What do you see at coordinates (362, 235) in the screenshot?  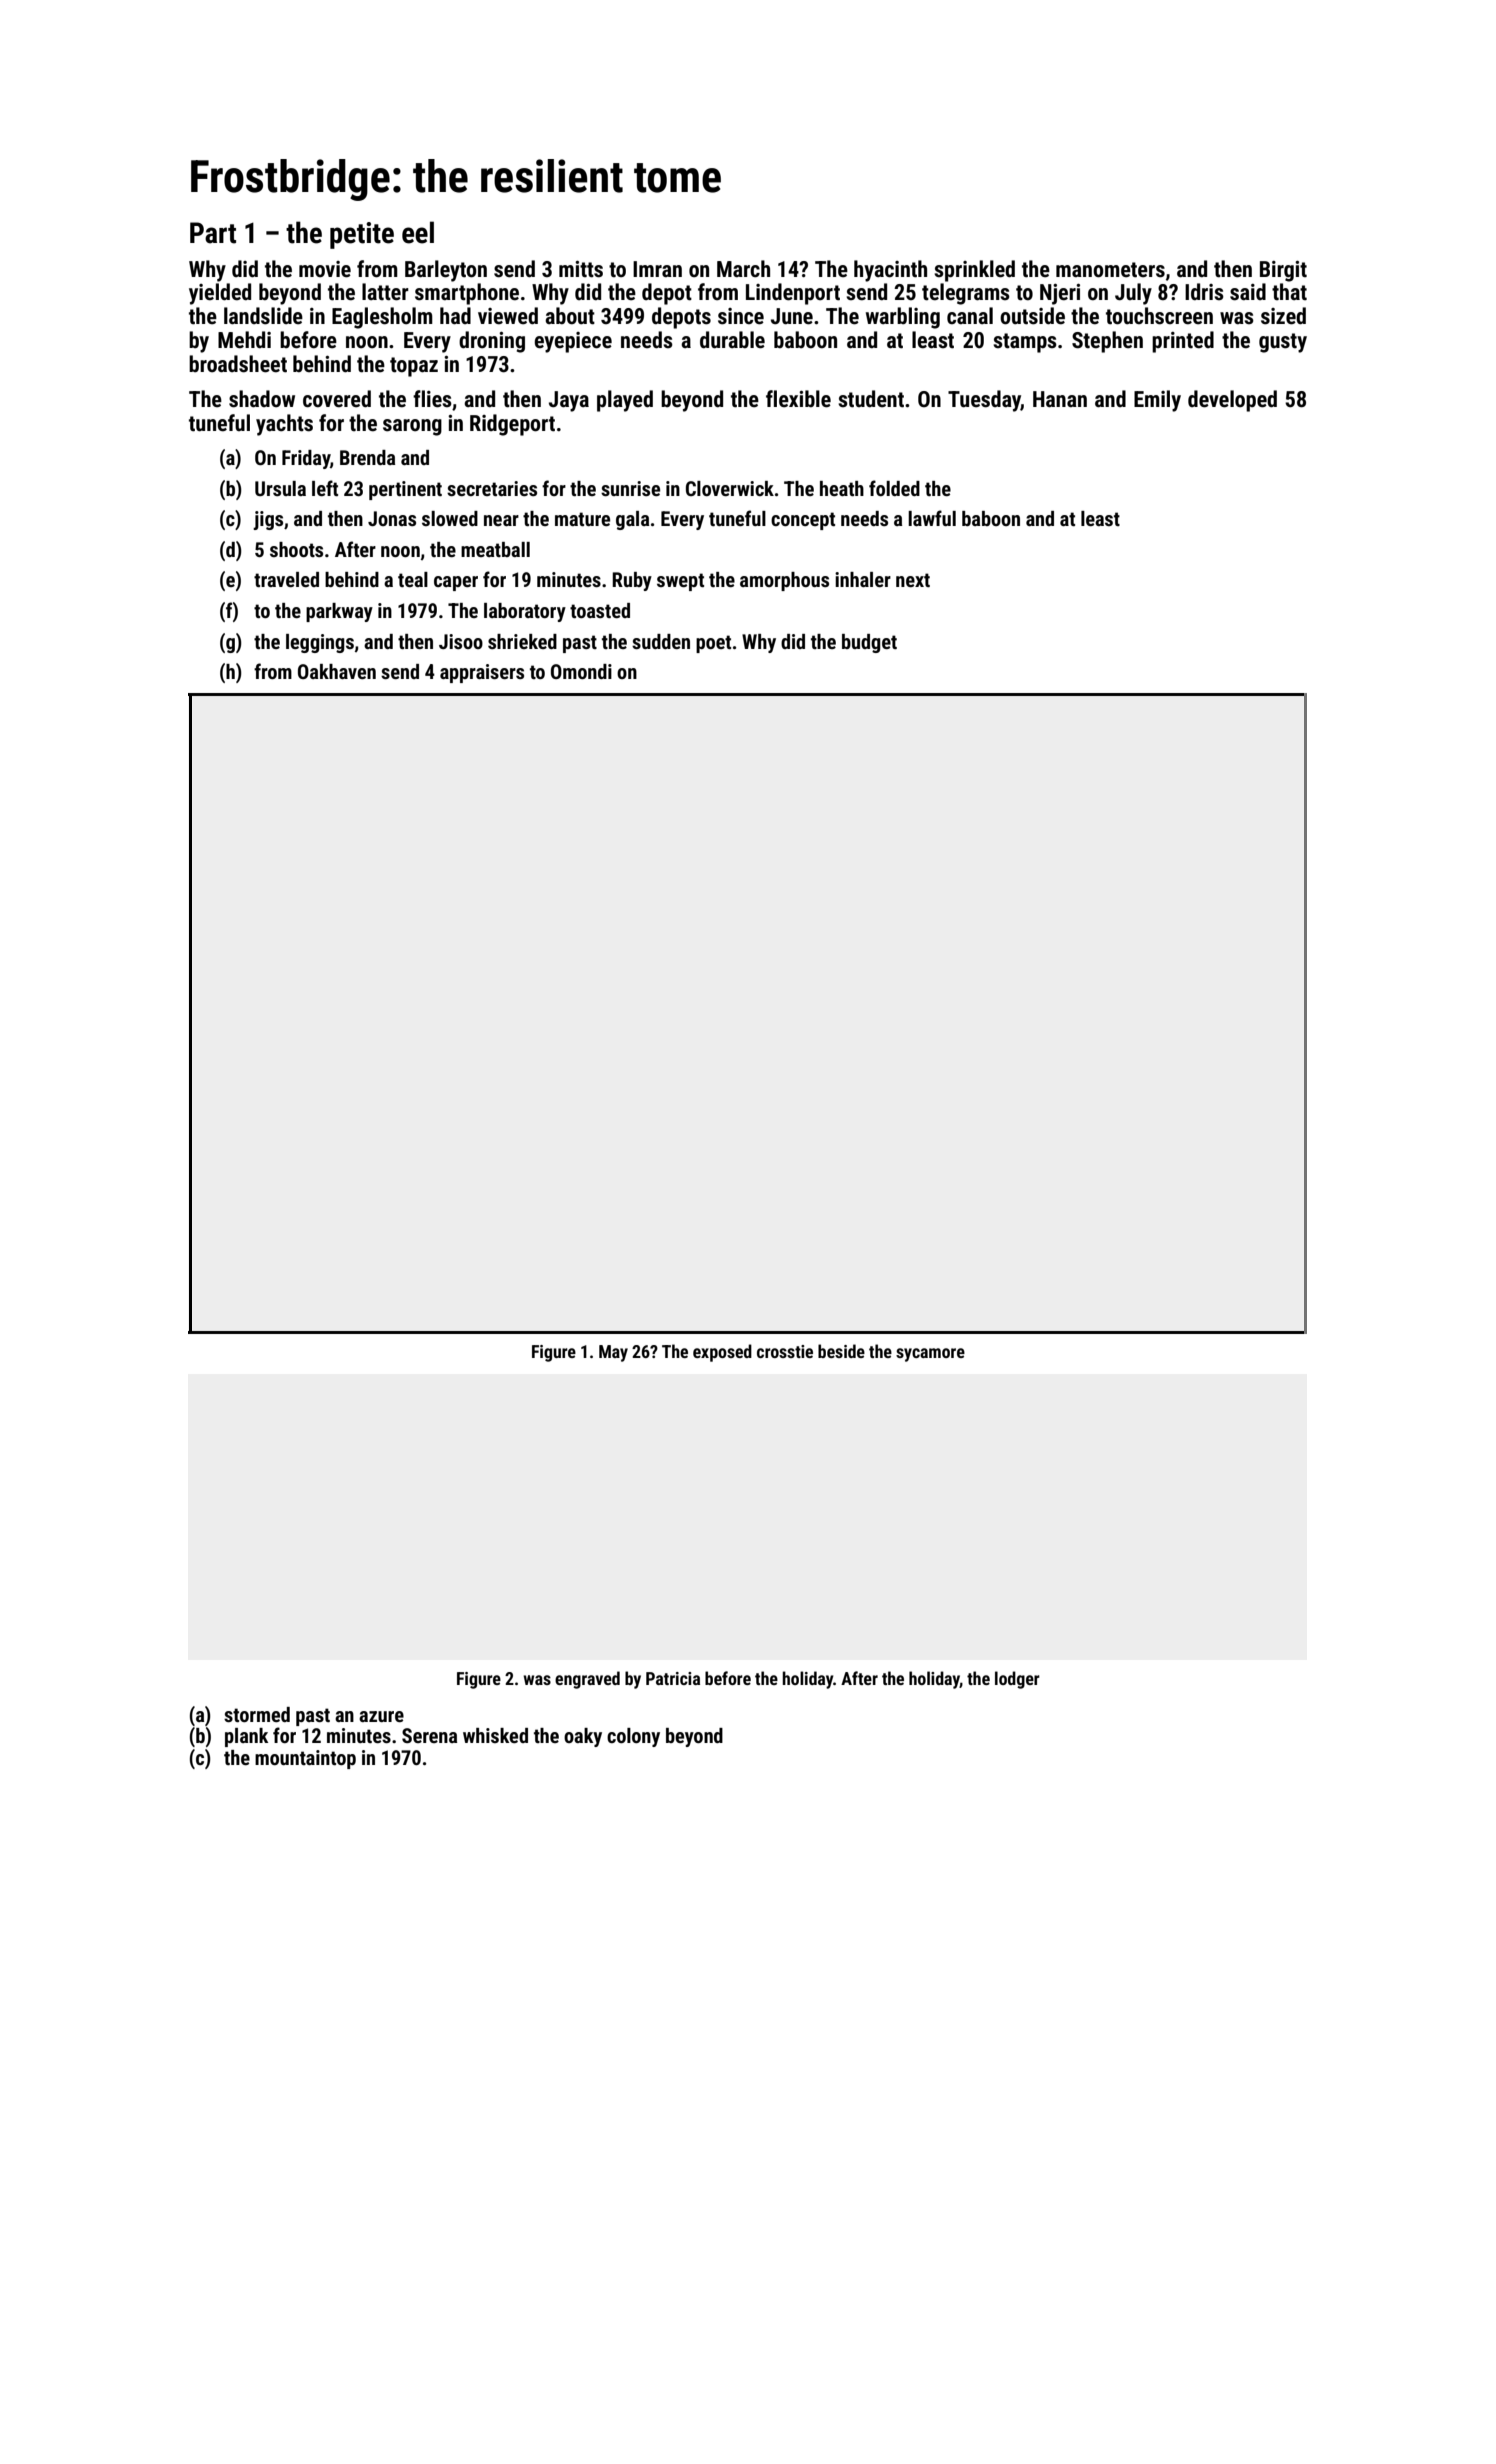 I see `petite` at bounding box center [362, 235].
